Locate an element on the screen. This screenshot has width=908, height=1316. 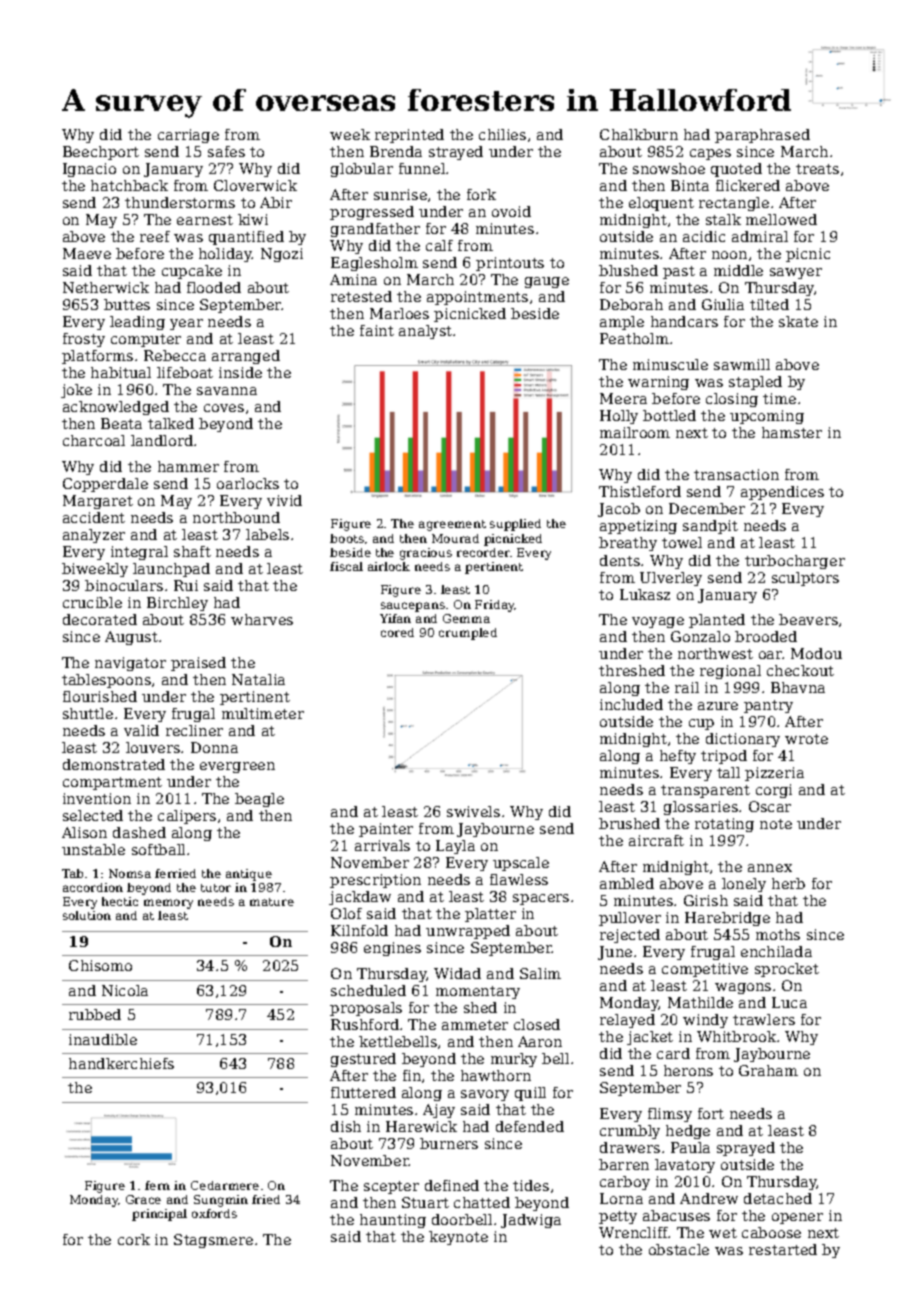
Jacob is located at coordinates (619, 510).
